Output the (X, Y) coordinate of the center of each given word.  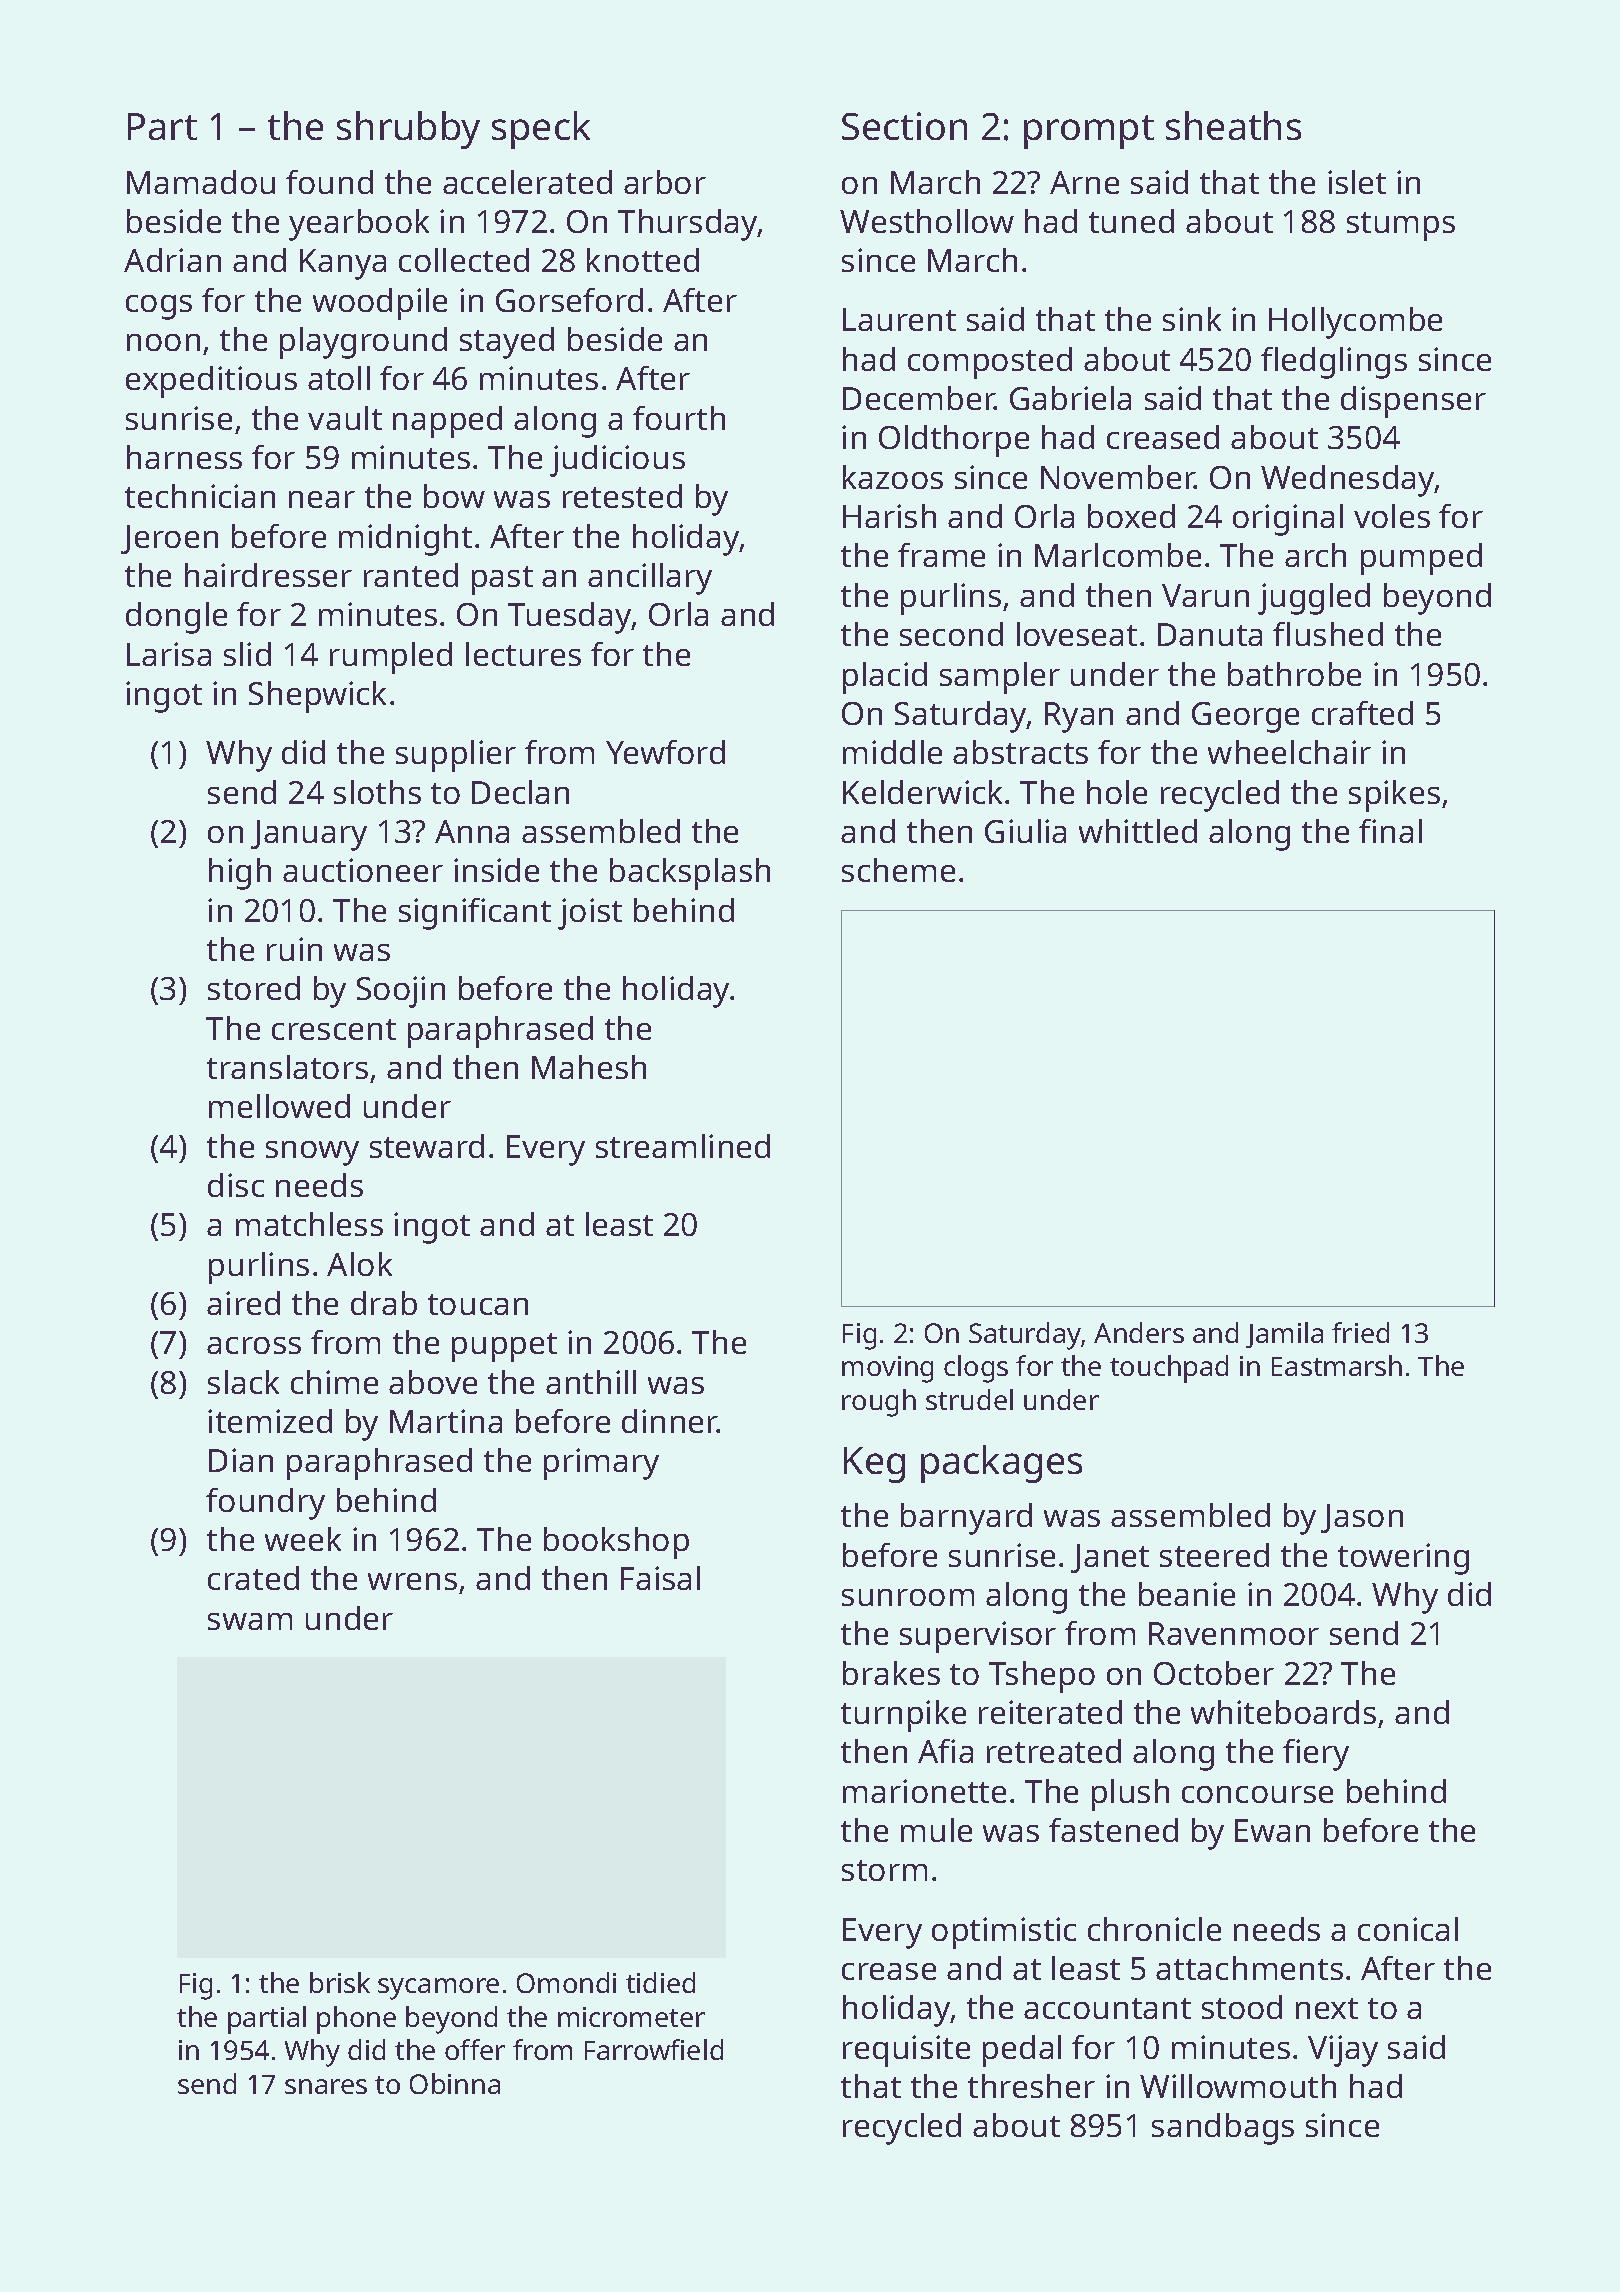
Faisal (660, 1578)
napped (447, 422)
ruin (294, 949)
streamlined (683, 1146)
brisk (340, 1982)
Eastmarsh (1337, 1365)
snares (326, 2086)
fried (1360, 1332)
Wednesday (1348, 481)
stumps (1401, 226)
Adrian (172, 260)
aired (243, 1303)
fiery (1316, 1755)
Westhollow (927, 221)
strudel (969, 1399)
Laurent (899, 319)
